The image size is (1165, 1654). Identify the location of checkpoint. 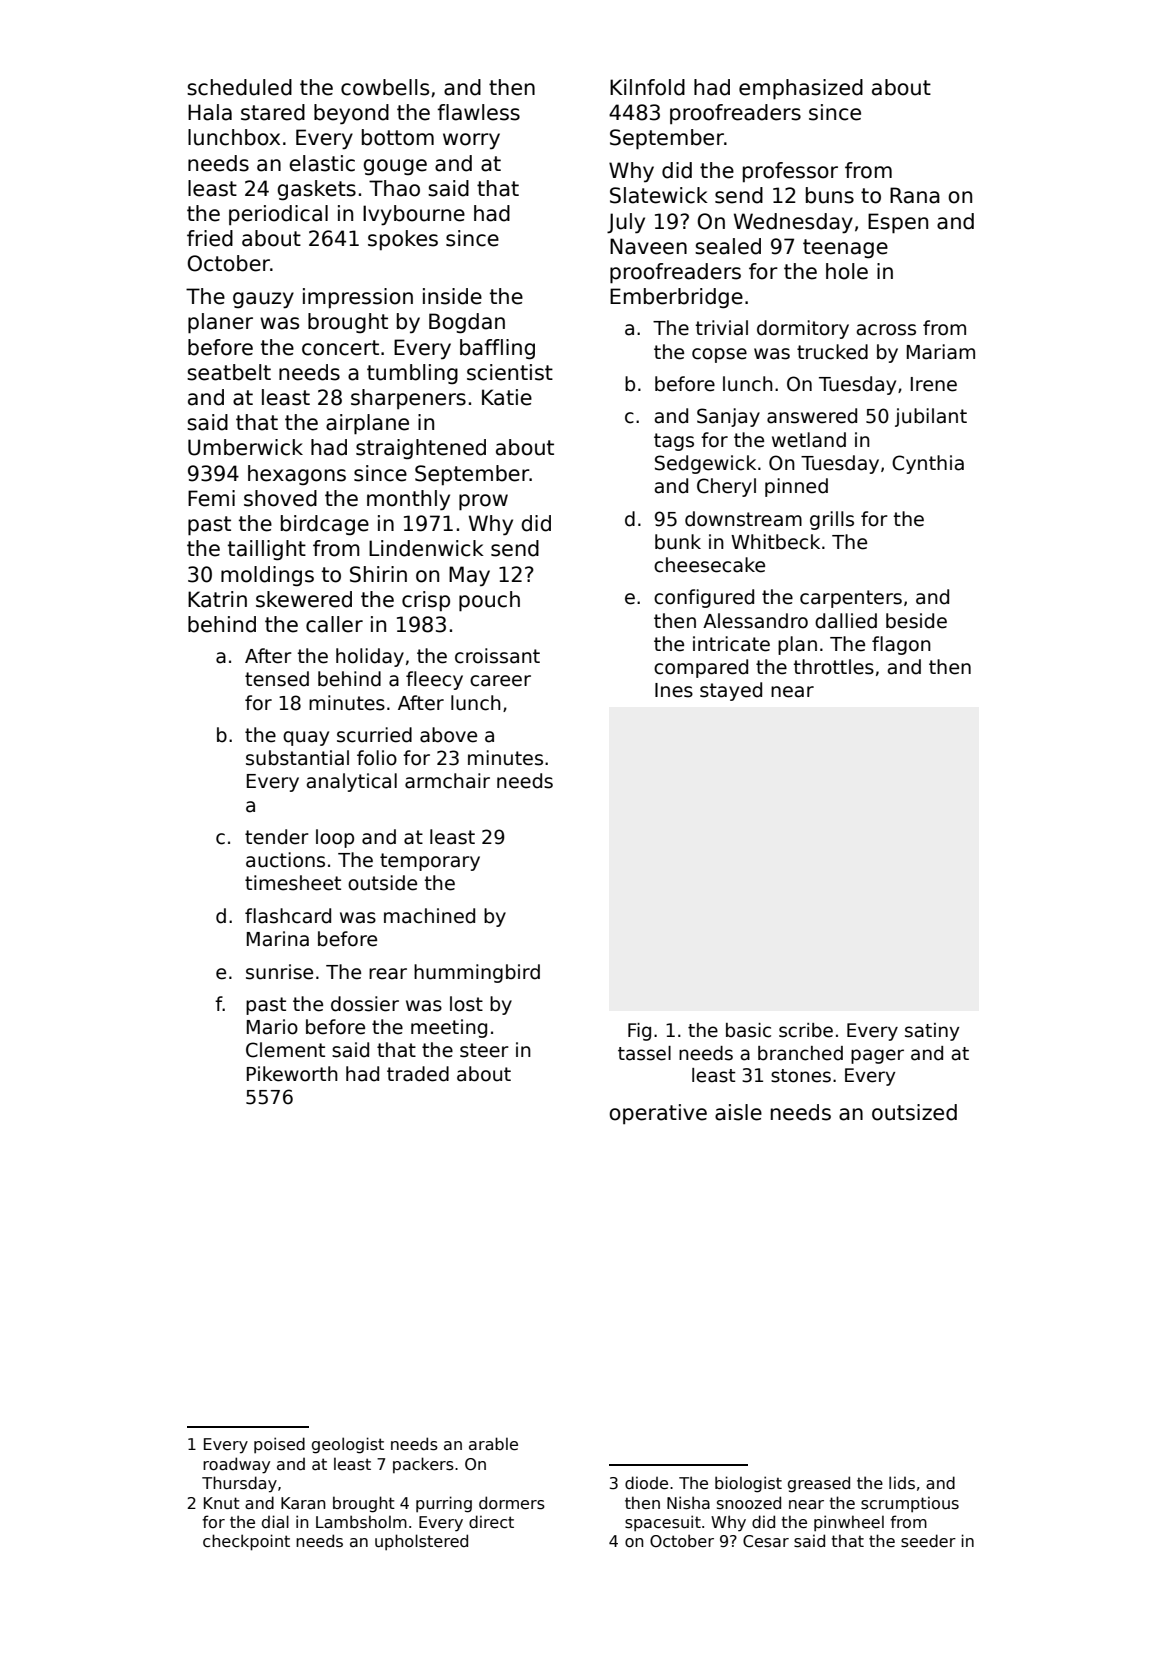
(246, 1542).
